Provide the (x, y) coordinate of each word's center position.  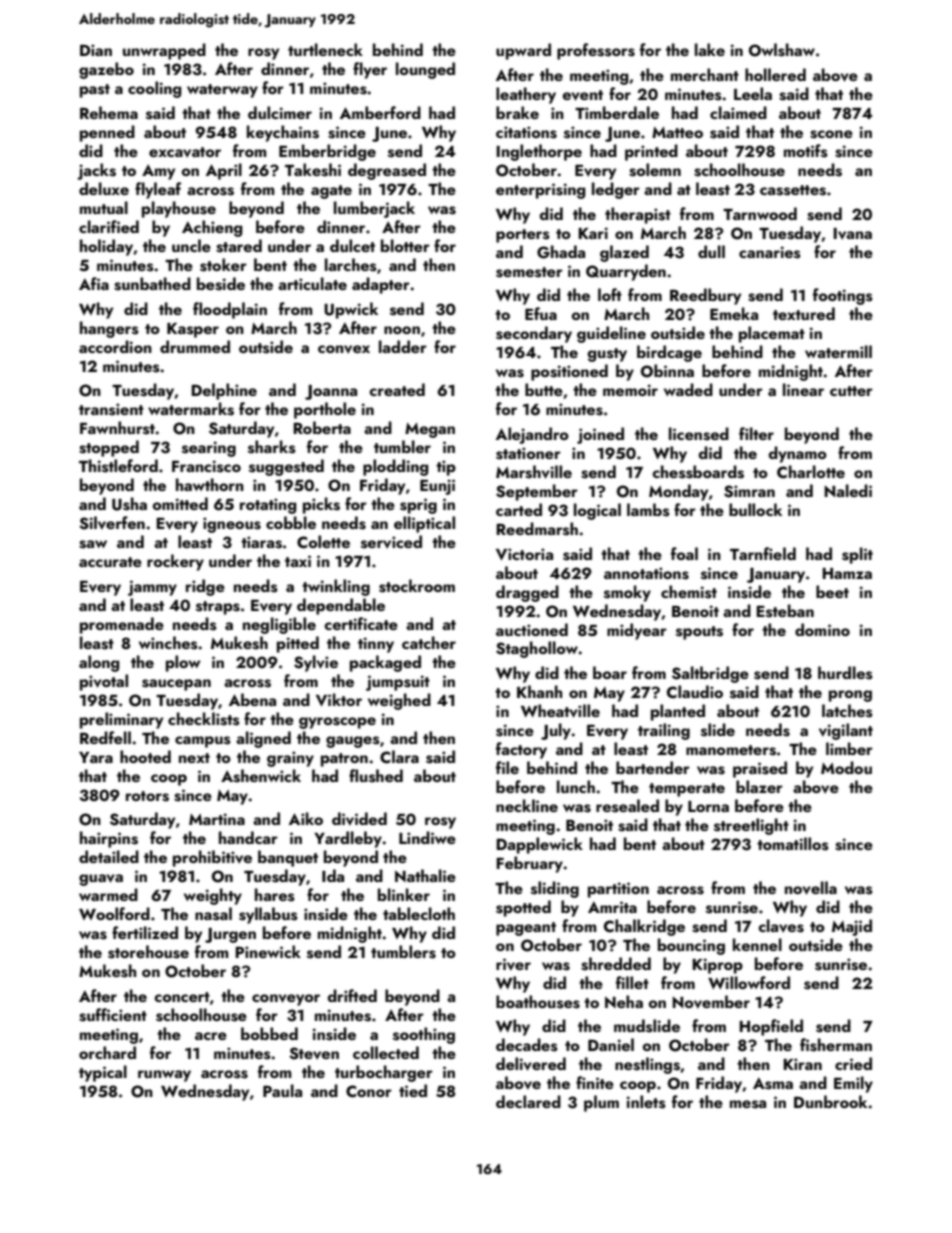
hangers (109, 329)
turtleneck (325, 49)
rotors (147, 796)
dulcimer (280, 112)
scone (831, 134)
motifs (806, 151)
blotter (405, 245)
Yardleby (348, 839)
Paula (282, 1090)
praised (760, 769)
